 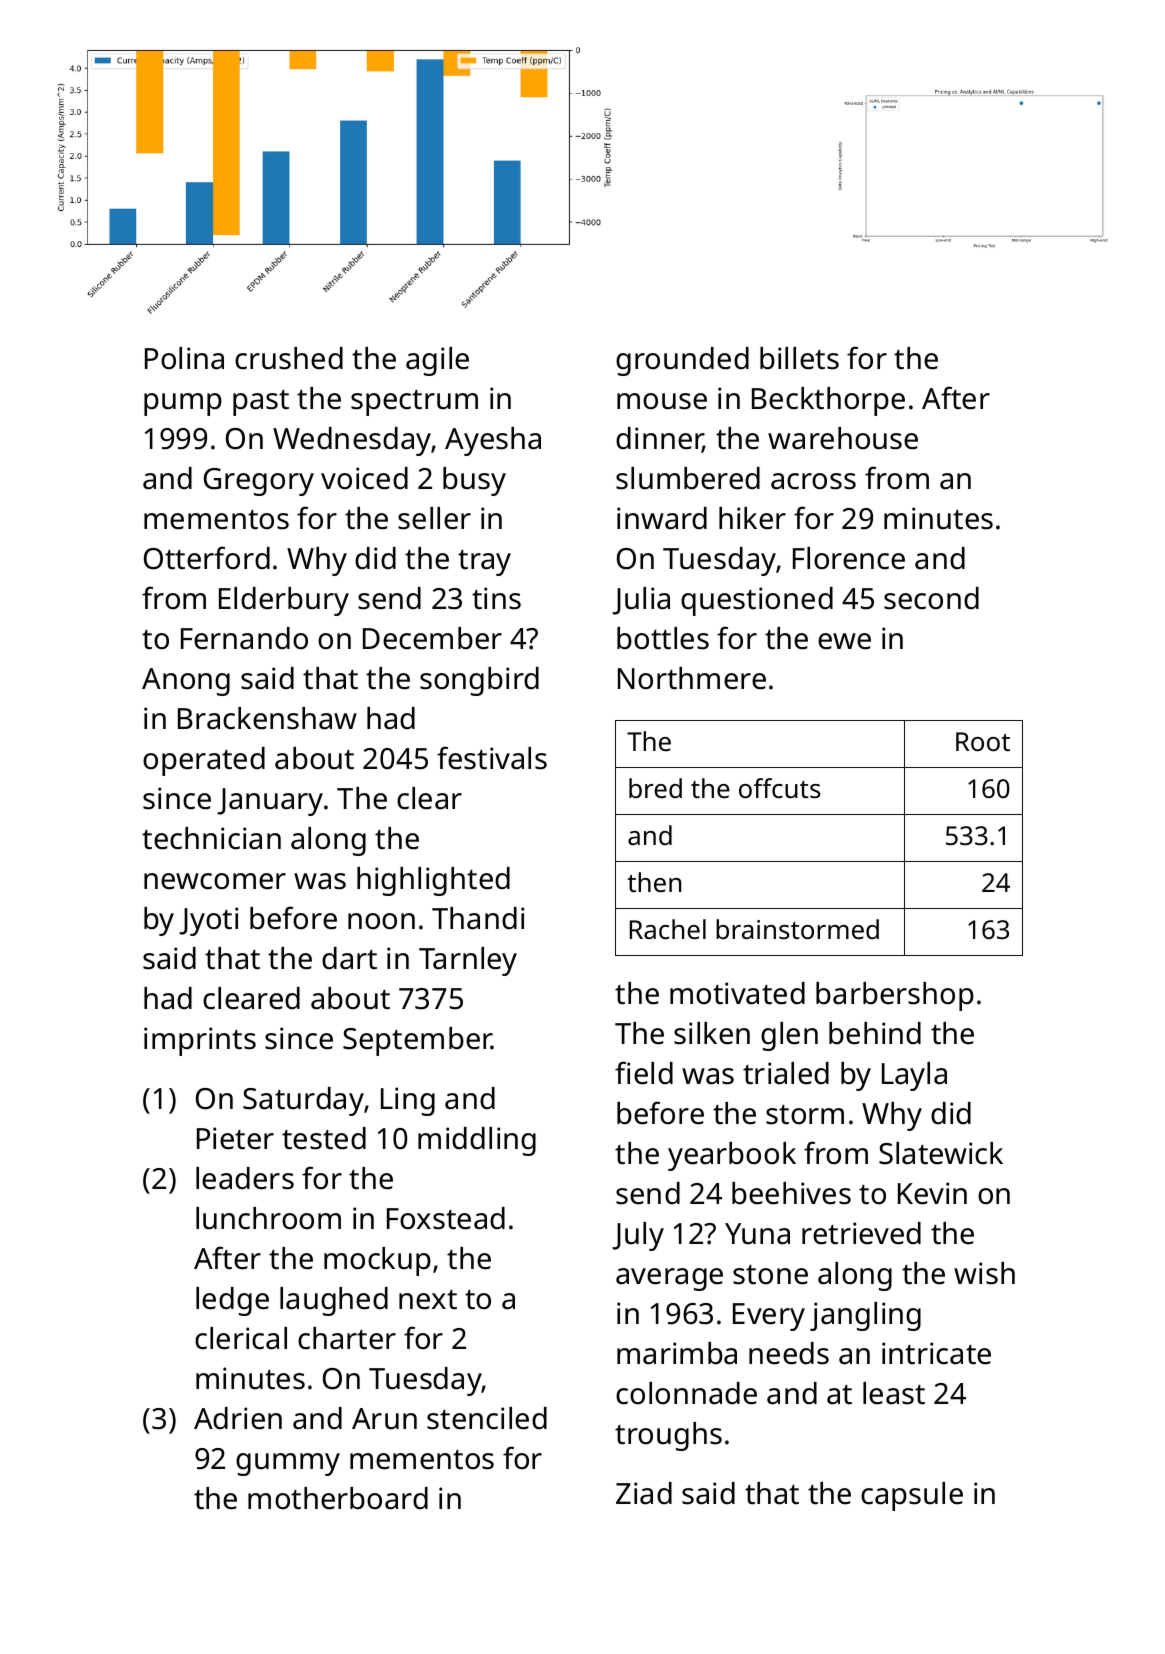 What do you see at coordinates (682, 361) in the screenshot?
I see `grounded` at bounding box center [682, 361].
